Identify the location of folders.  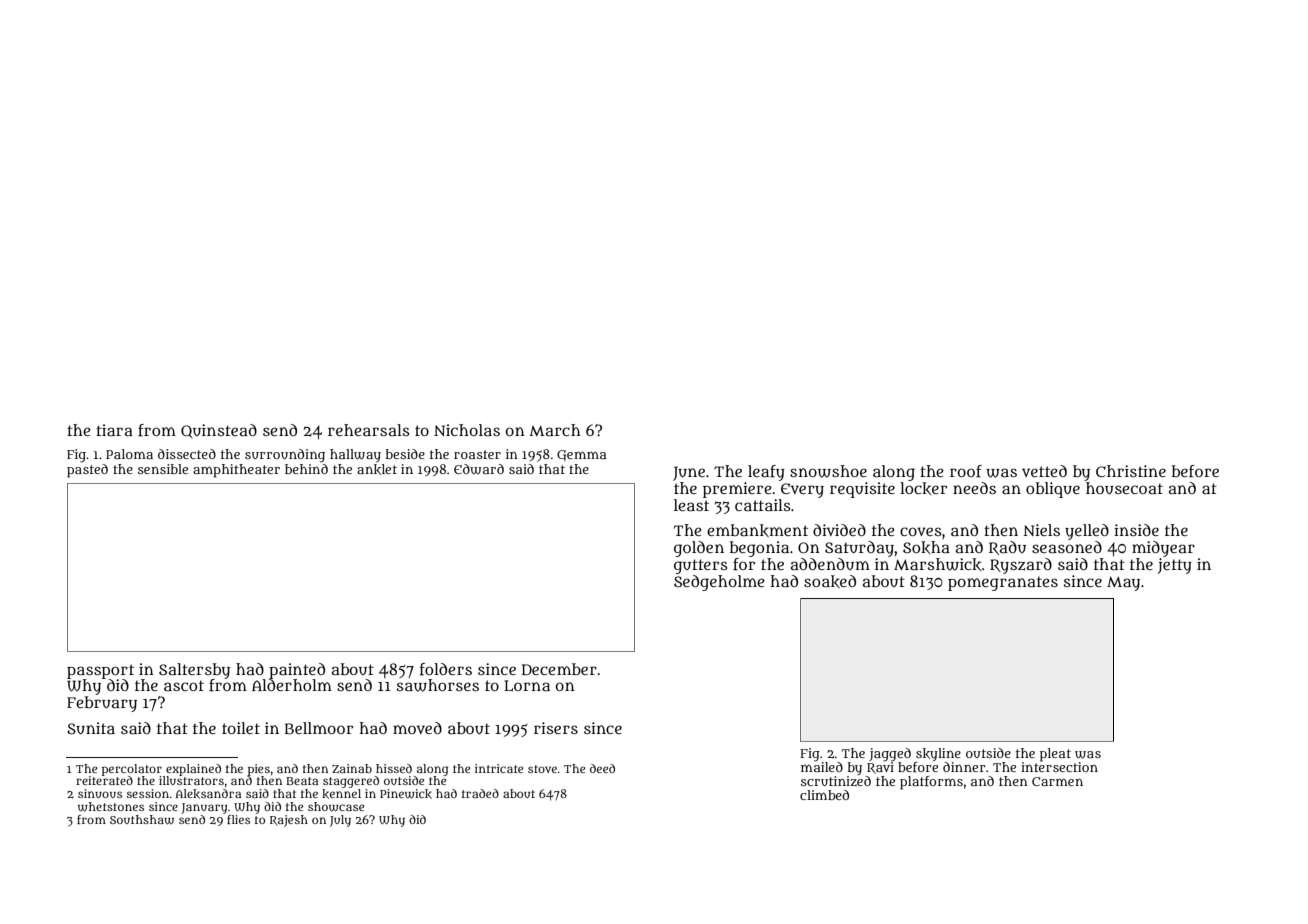
(446, 669).
